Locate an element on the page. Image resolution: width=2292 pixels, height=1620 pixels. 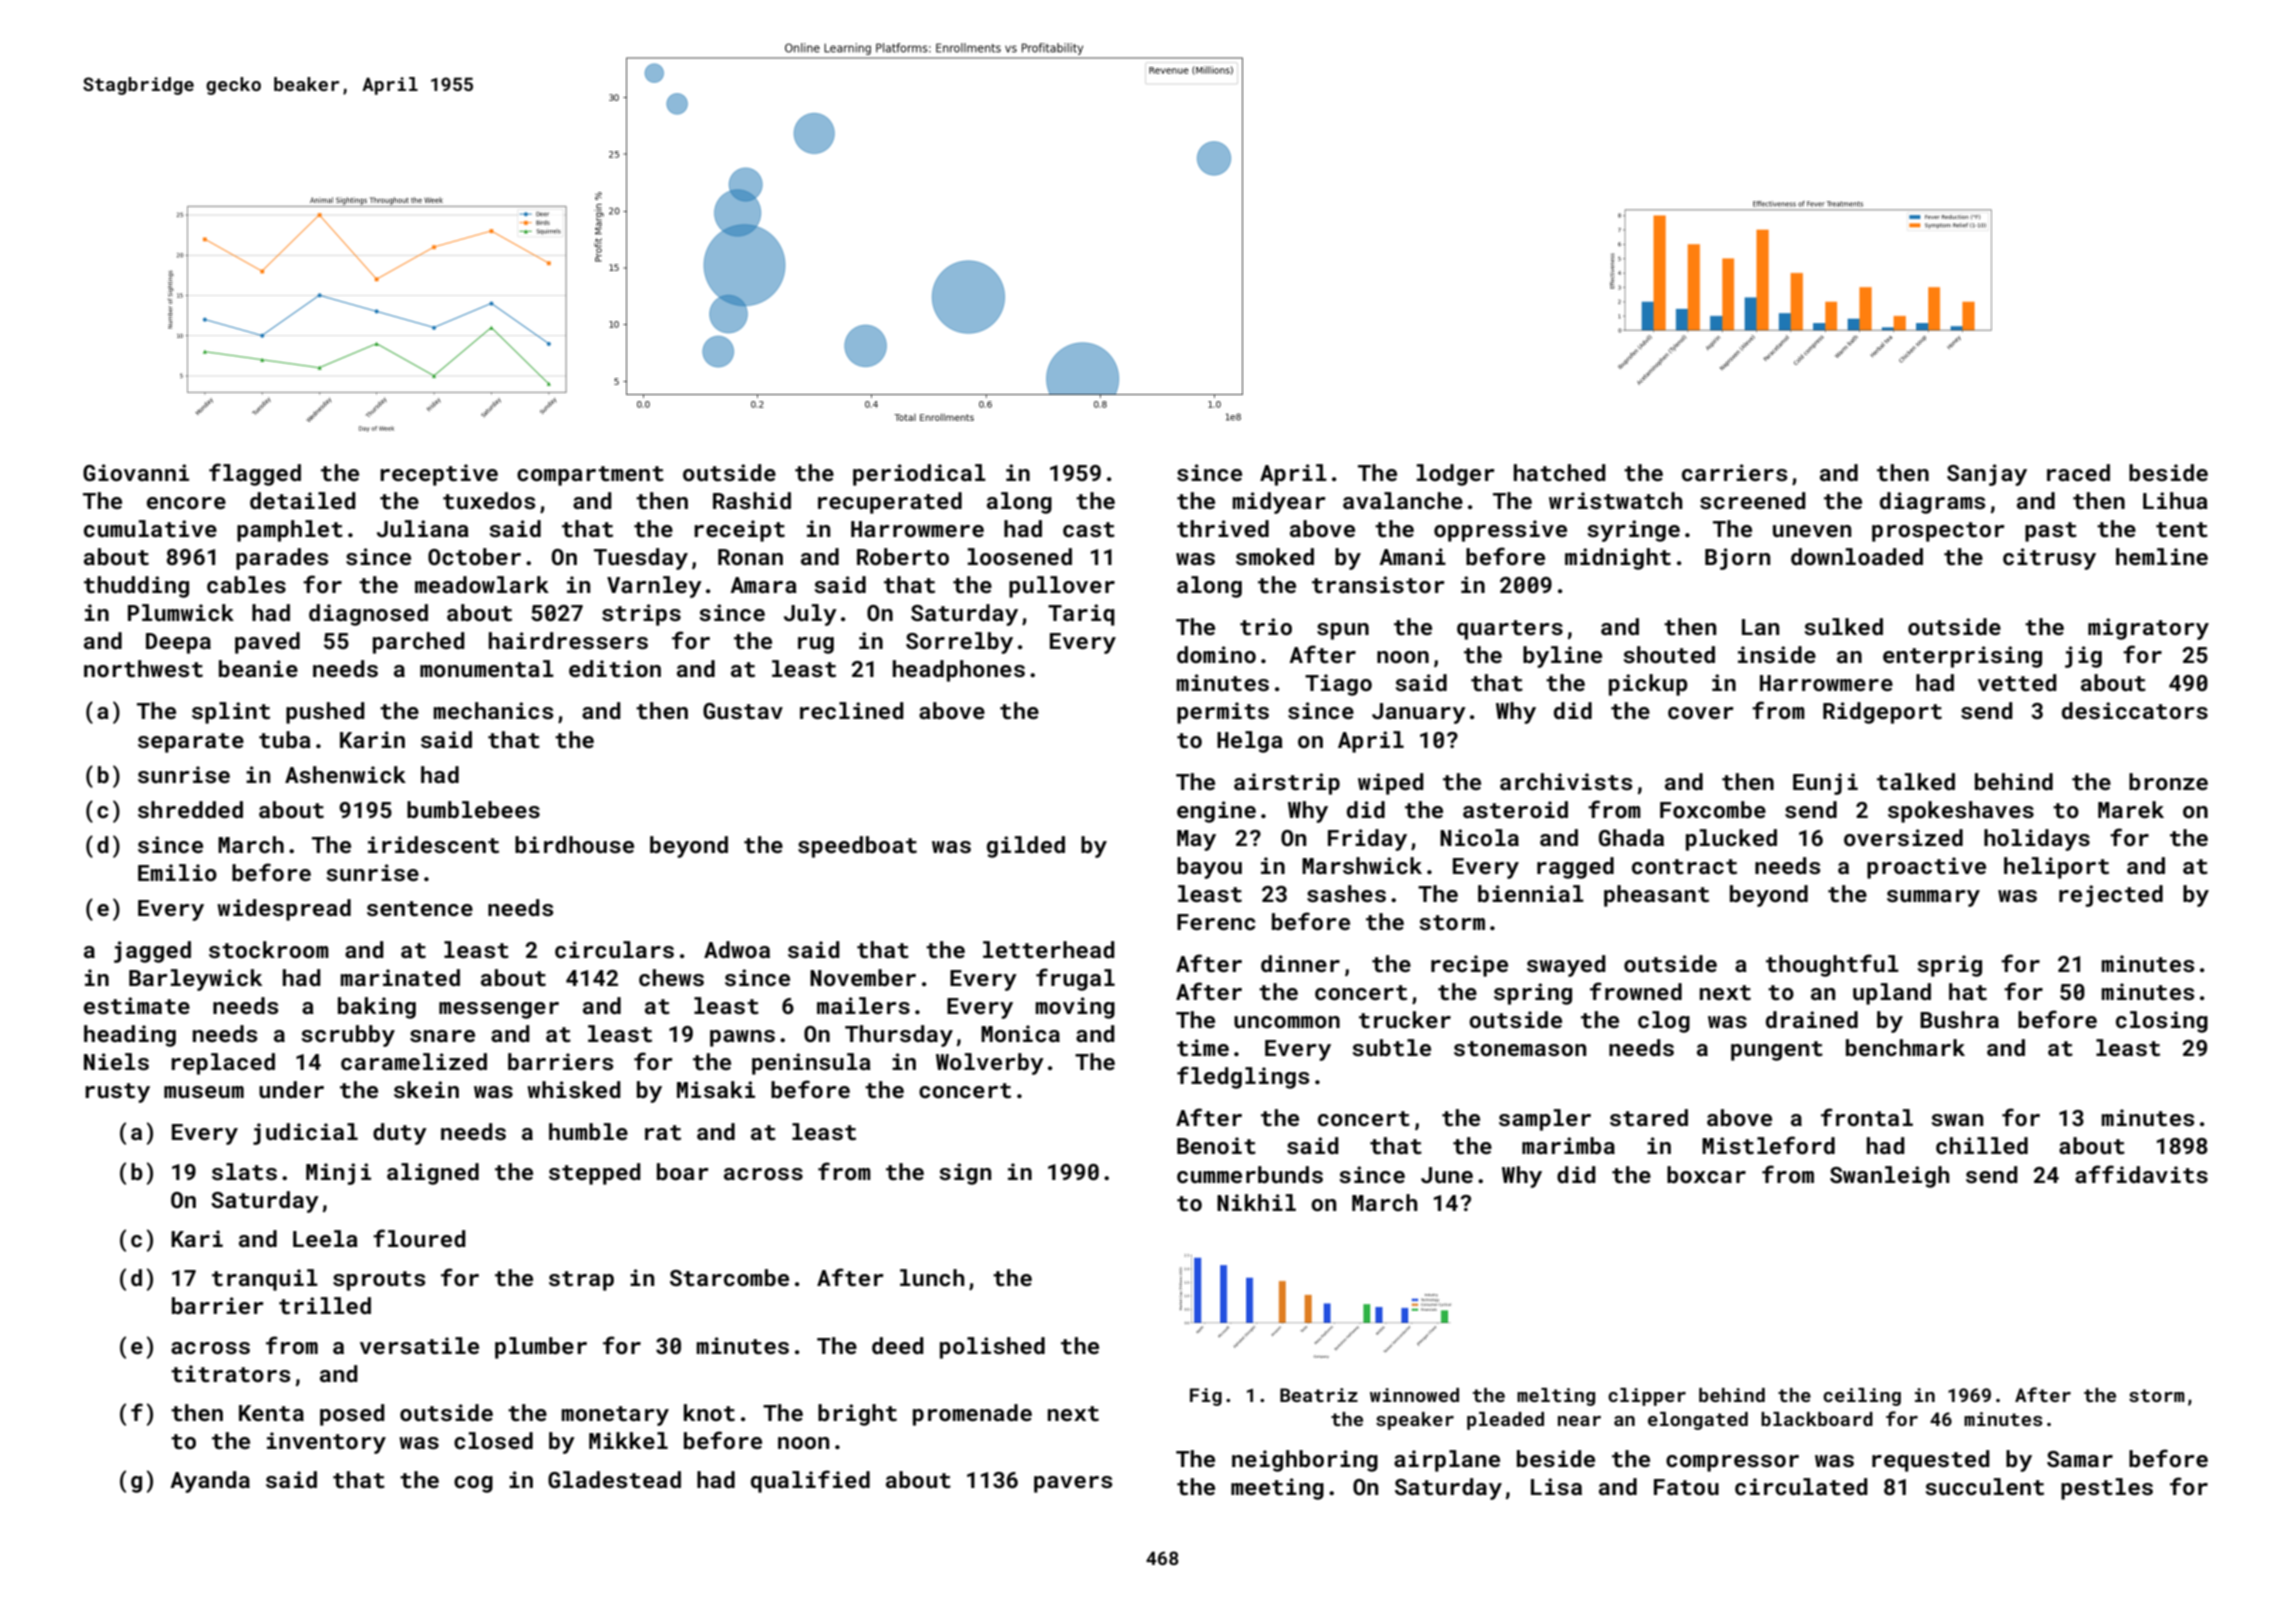
midnight is located at coordinates (1618, 559).
